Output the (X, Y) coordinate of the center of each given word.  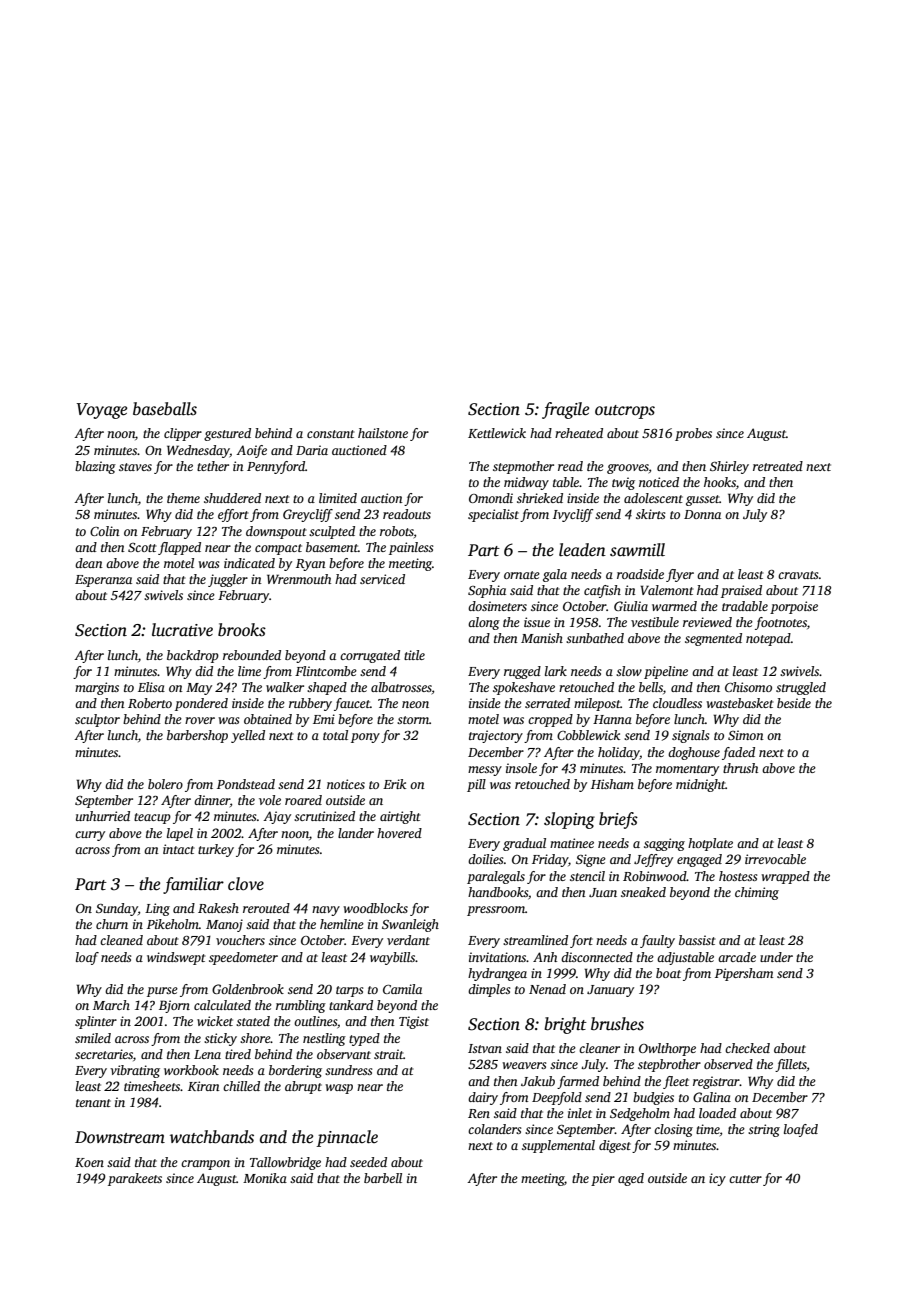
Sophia (487, 591)
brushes (617, 1024)
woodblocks (375, 908)
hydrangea (497, 974)
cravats (798, 575)
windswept (176, 958)
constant (330, 434)
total (335, 735)
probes (693, 434)
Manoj (224, 925)
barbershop (197, 736)
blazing (95, 467)
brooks (242, 630)
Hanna (612, 719)
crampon (205, 1165)
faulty (657, 941)
